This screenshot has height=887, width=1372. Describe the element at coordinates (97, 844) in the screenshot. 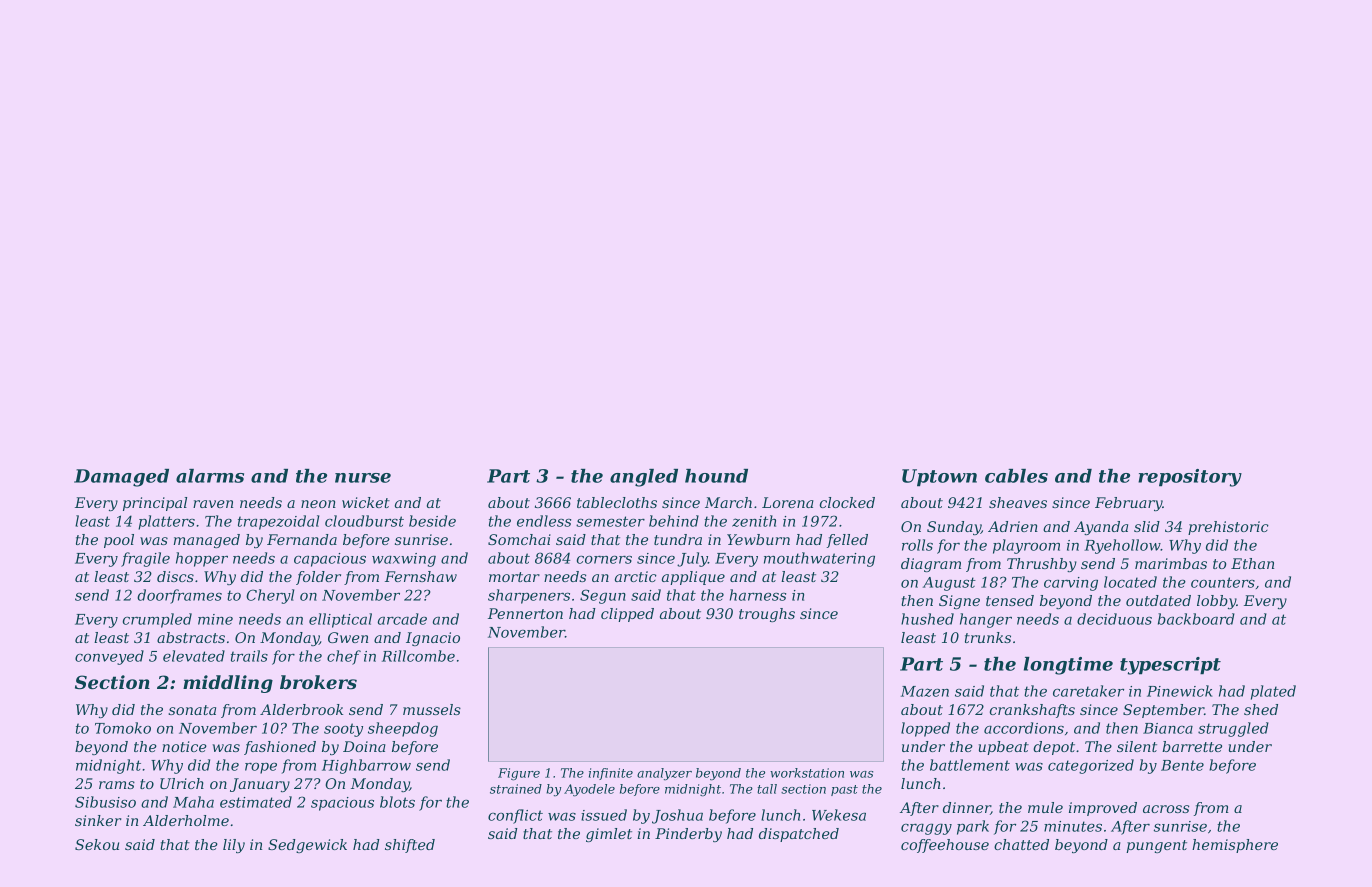

I see `Sekou` at that location.
